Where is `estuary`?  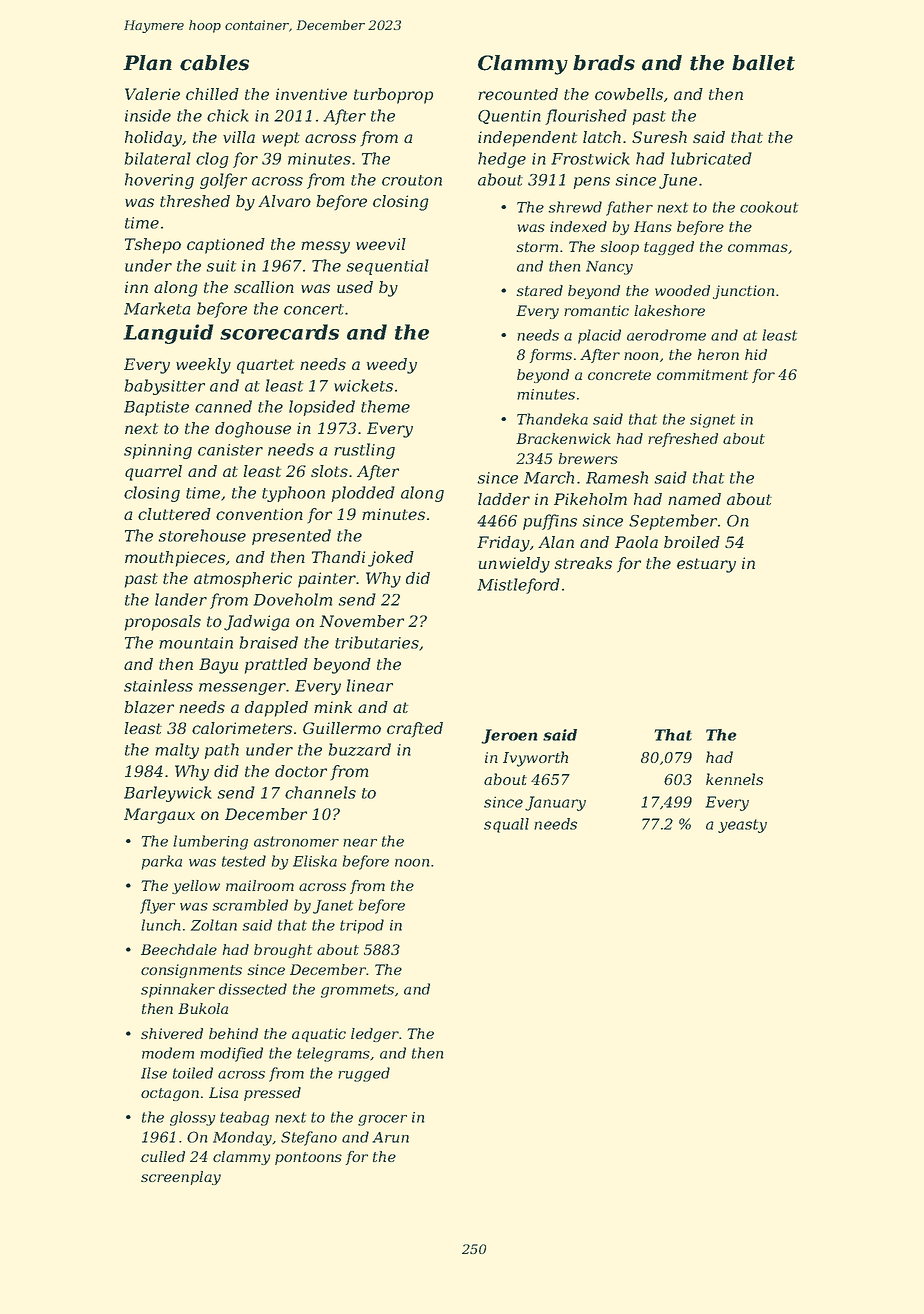 estuary is located at coordinates (706, 565).
